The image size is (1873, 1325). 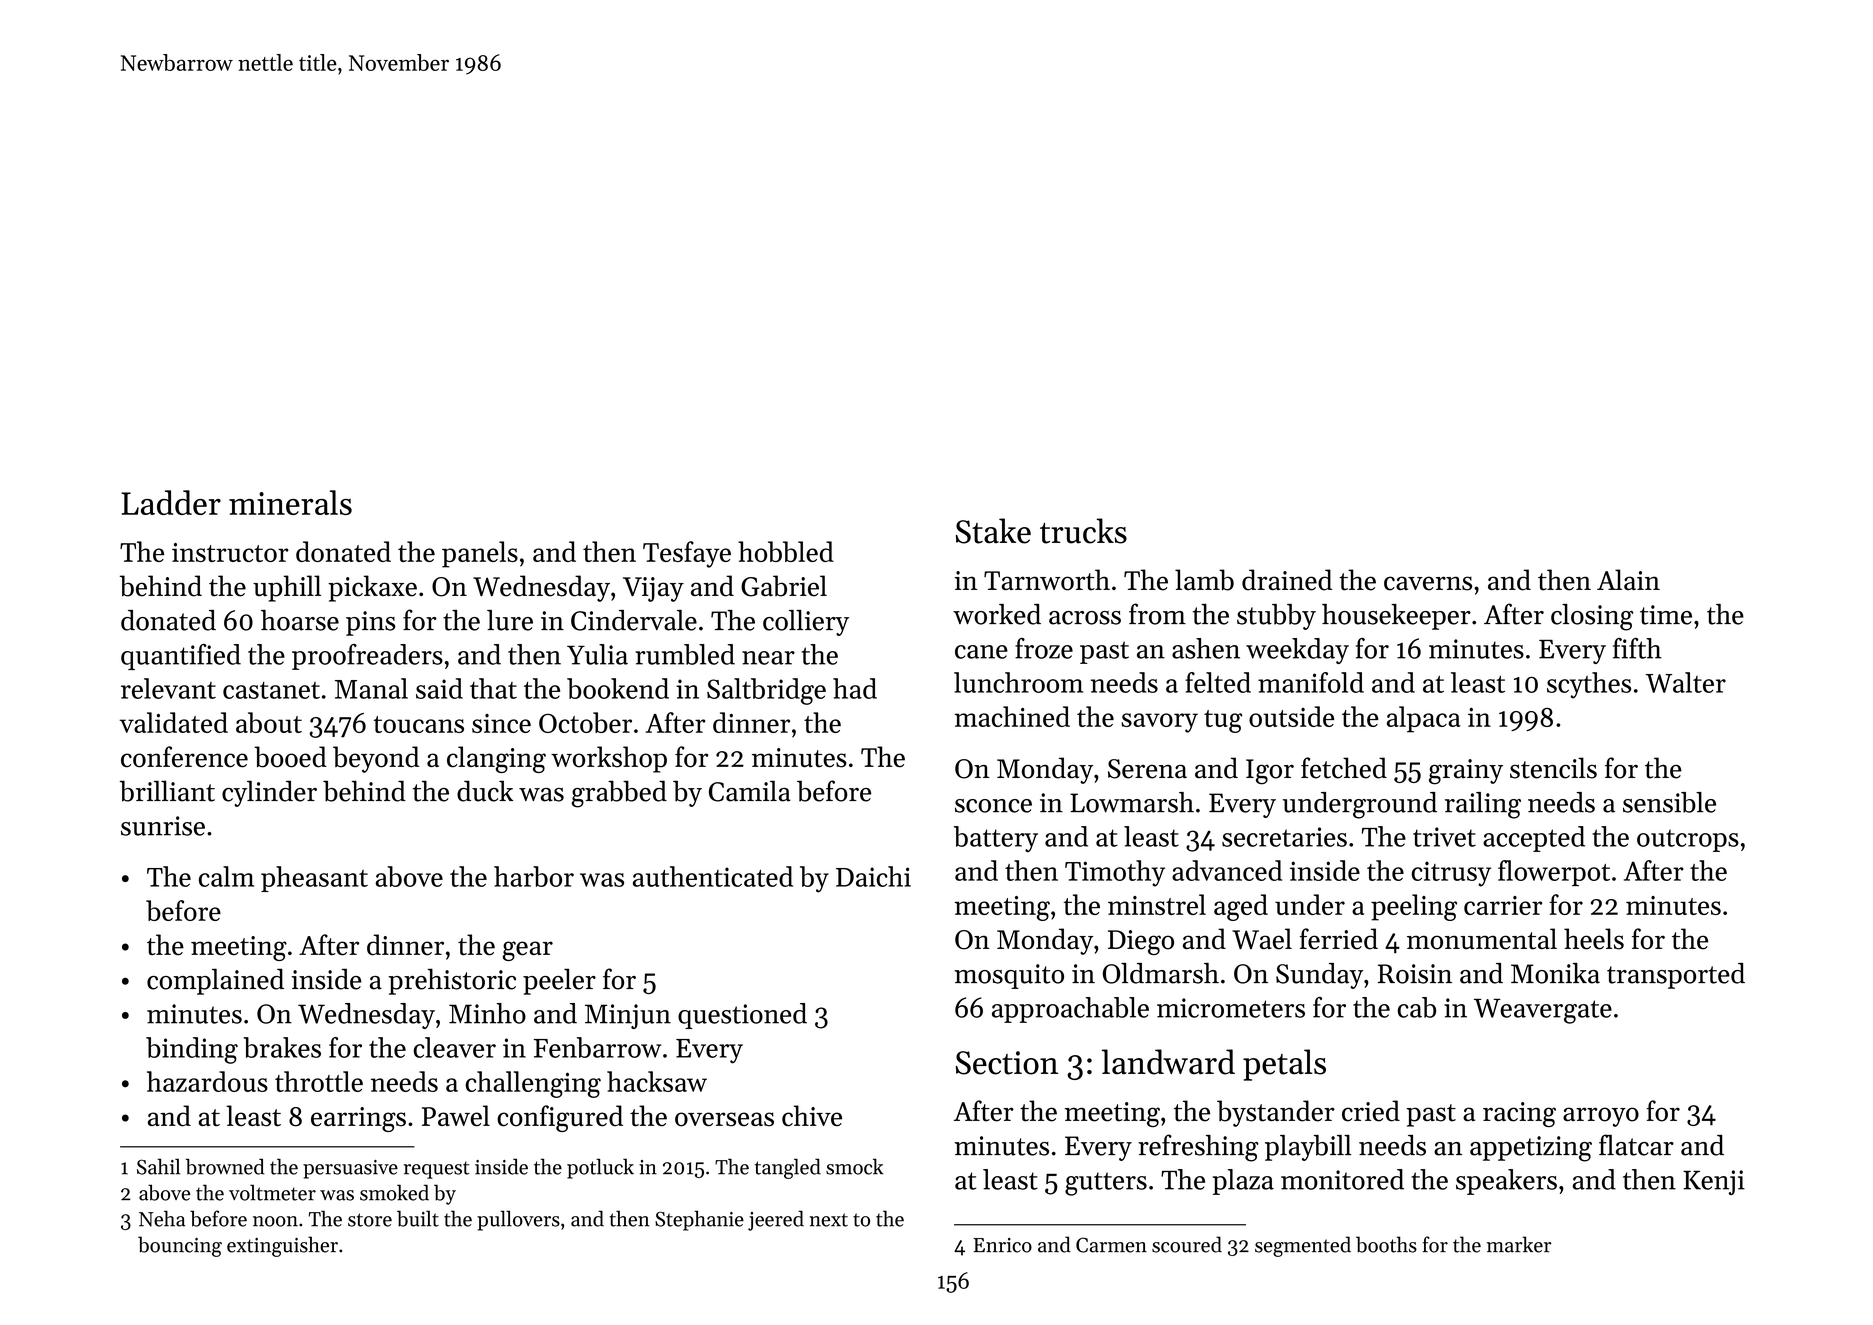 What do you see at coordinates (1044, 648) in the document?
I see `froze` at bounding box center [1044, 648].
